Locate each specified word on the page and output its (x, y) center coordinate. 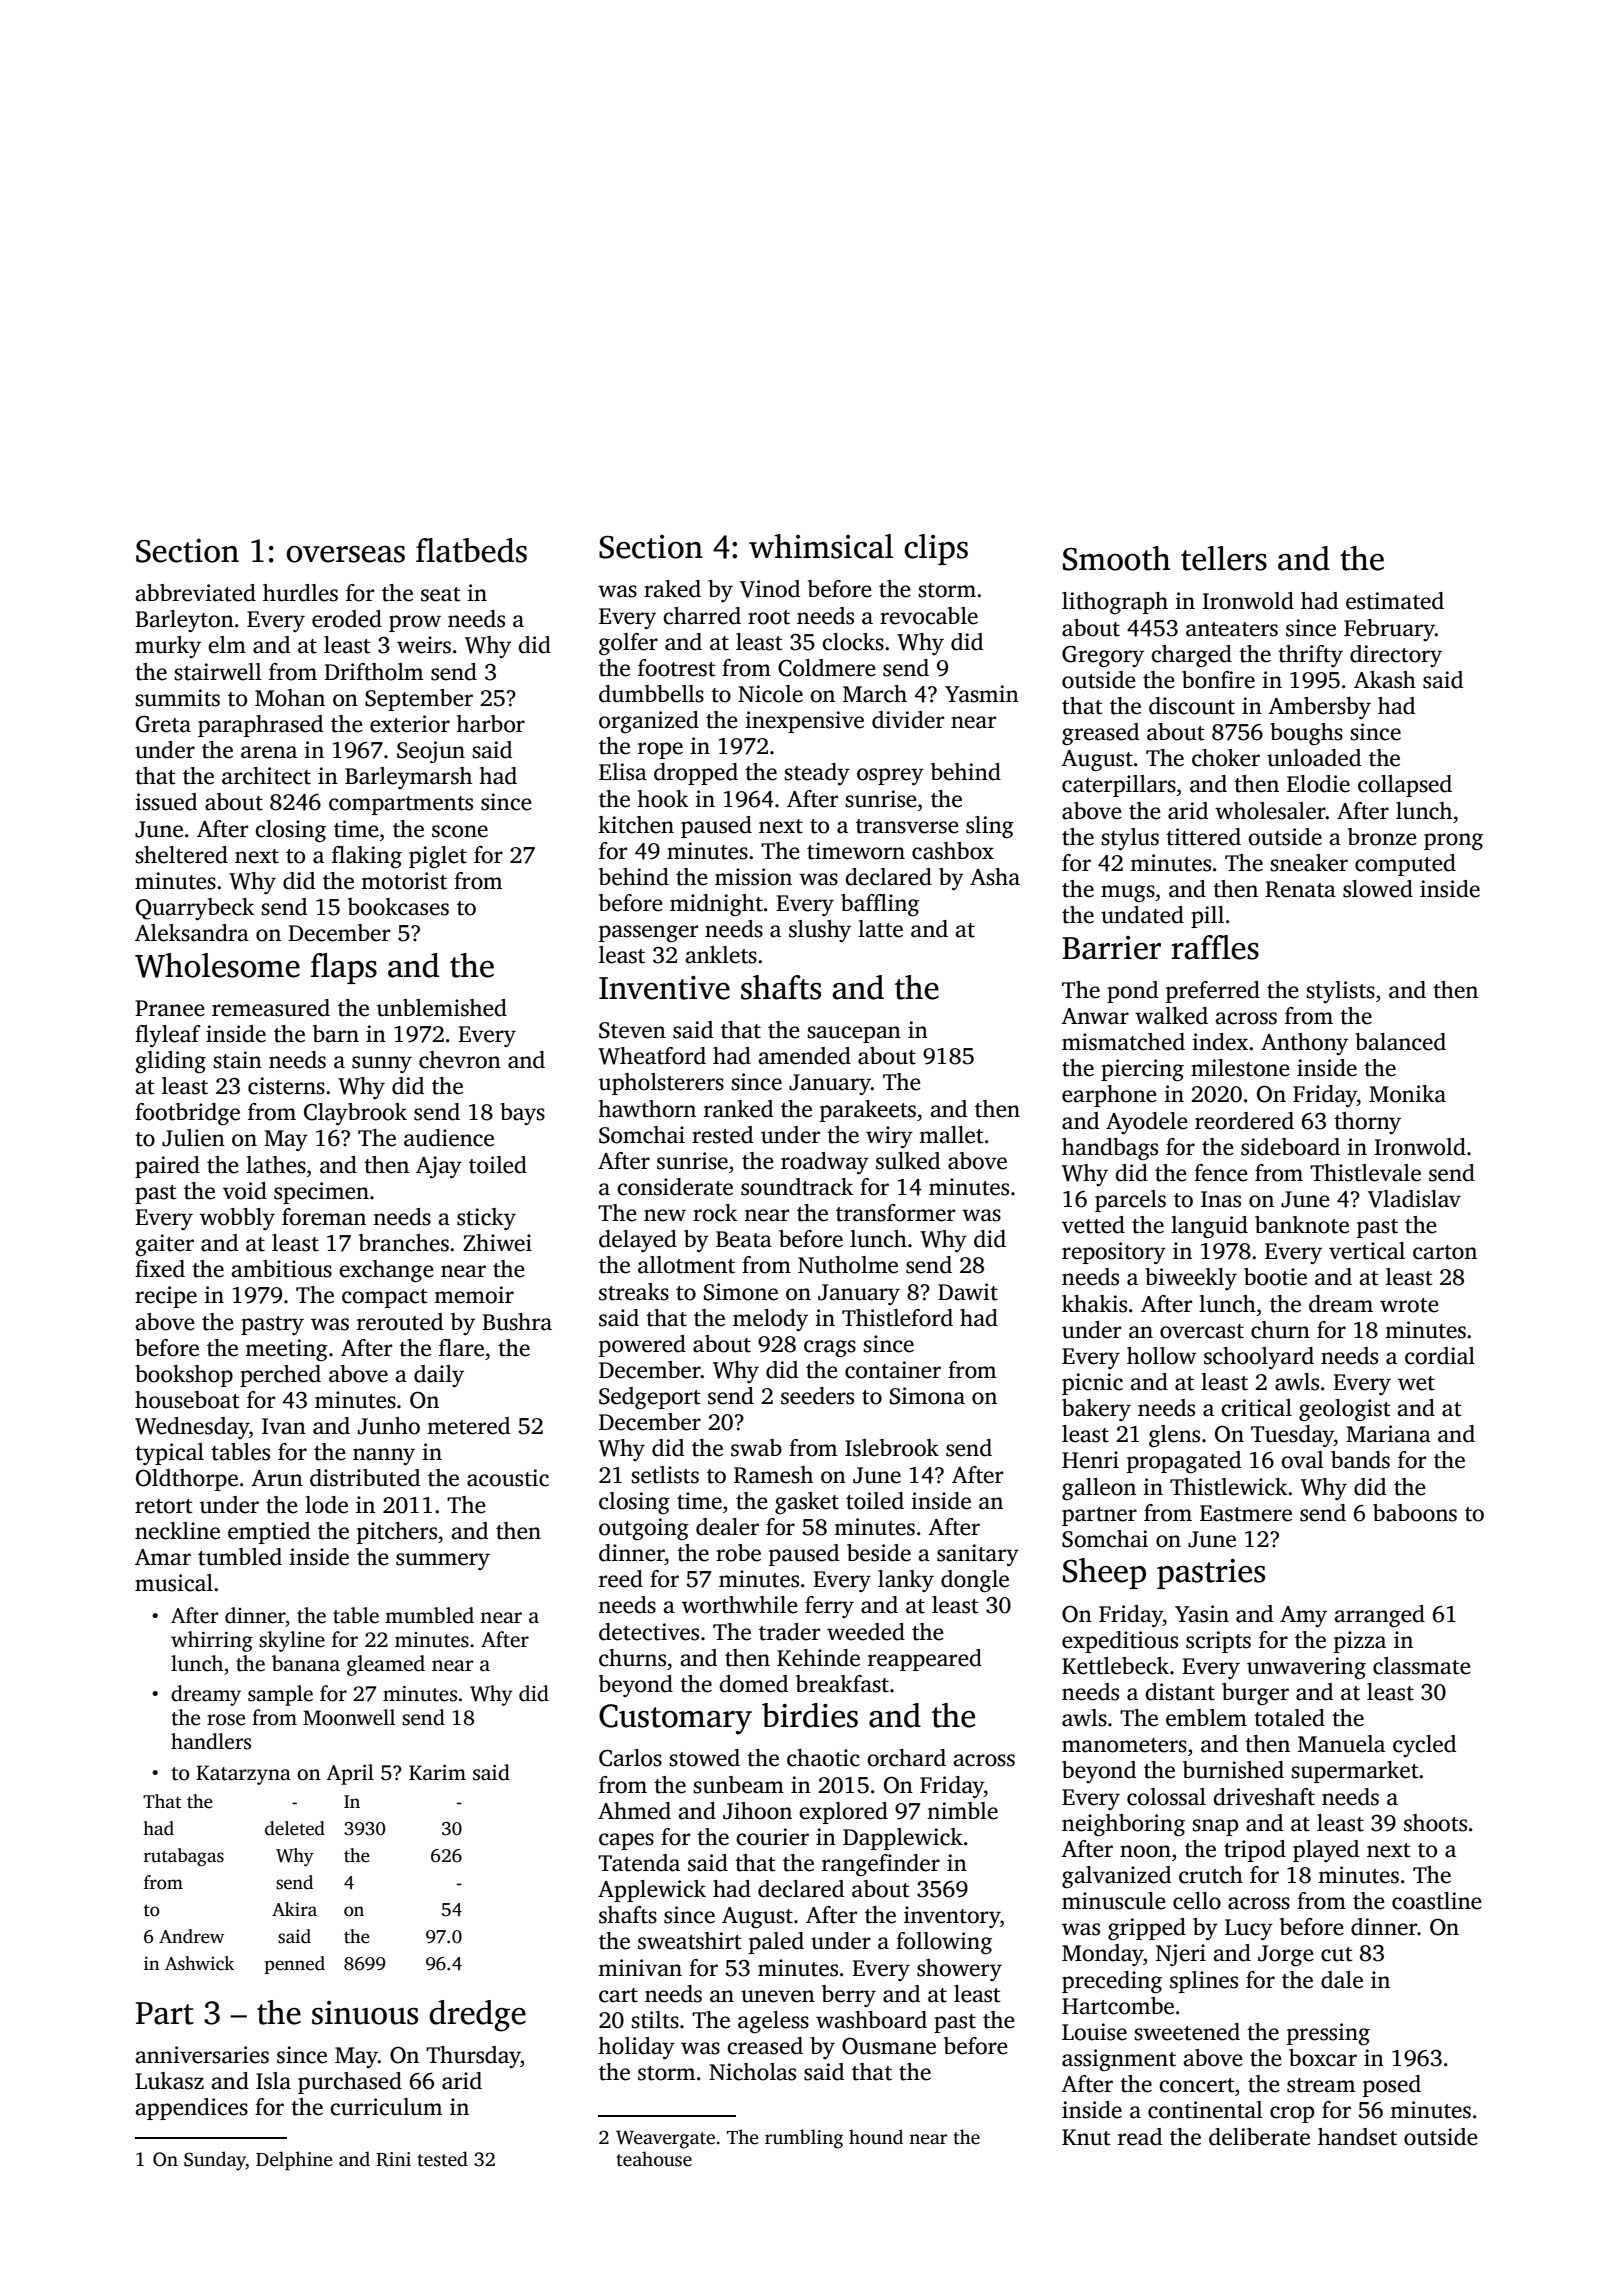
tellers (1224, 558)
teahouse (654, 2159)
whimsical (821, 546)
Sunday (215, 2161)
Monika (1407, 1094)
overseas (345, 554)
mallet (951, 1135)
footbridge (187, 1114)
